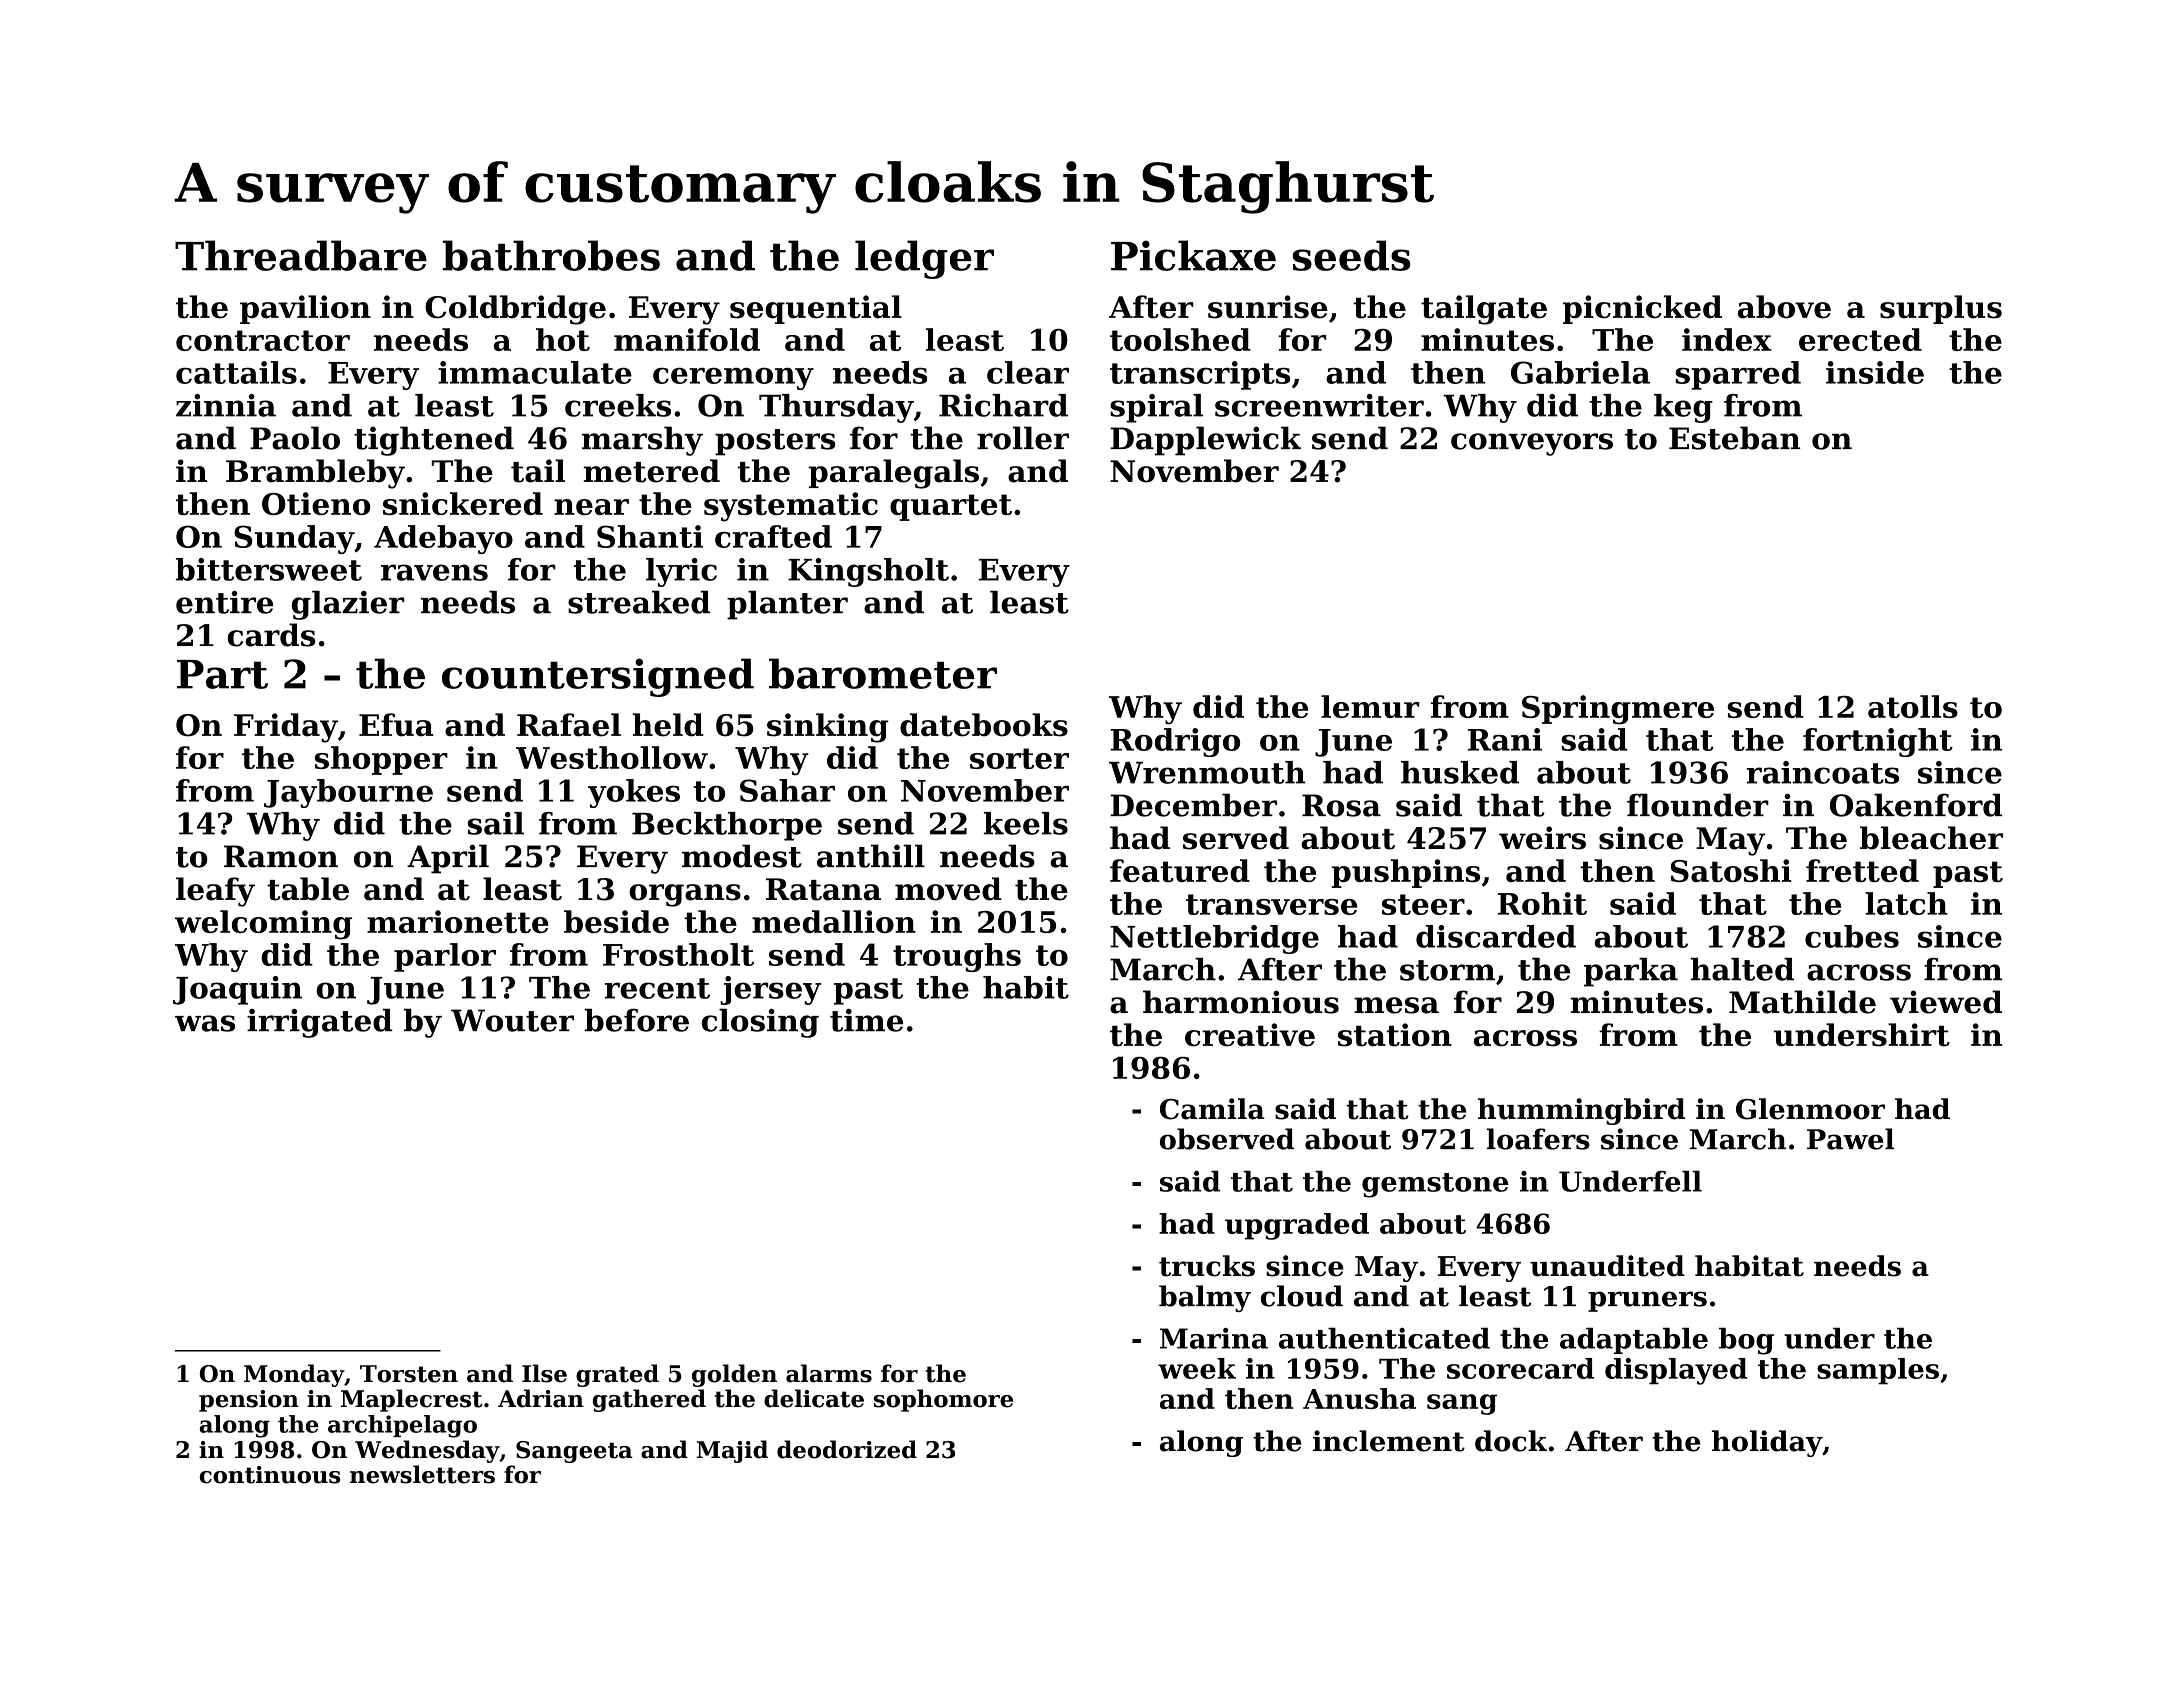 This page has width=2178, height=1683. I want to click on holiday, so click(1767, 1443).
